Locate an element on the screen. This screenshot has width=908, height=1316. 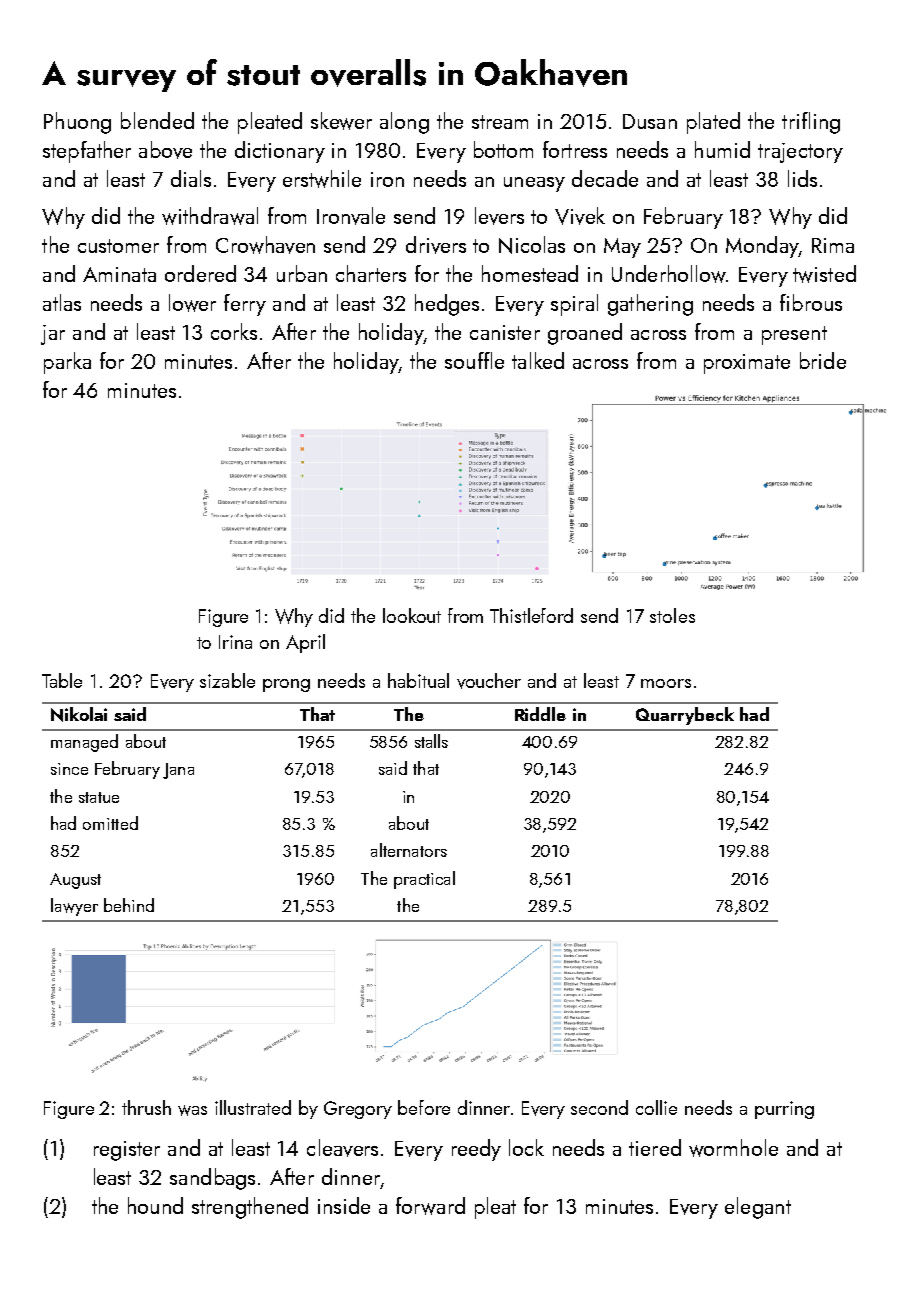
Thistleford is located at coordinates (531, 615).
